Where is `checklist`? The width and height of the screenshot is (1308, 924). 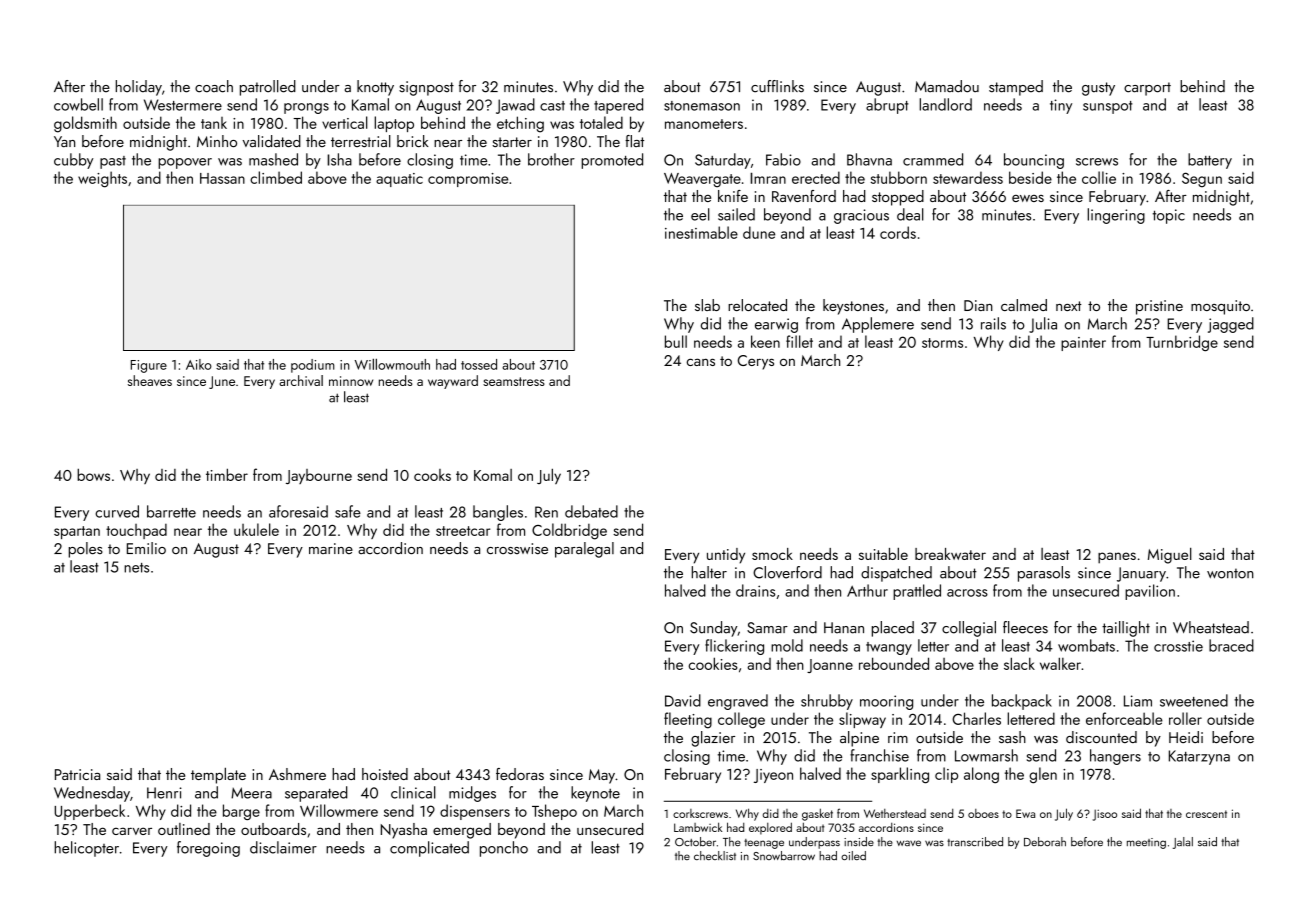 checklist is located at coordinates (715, 855).
